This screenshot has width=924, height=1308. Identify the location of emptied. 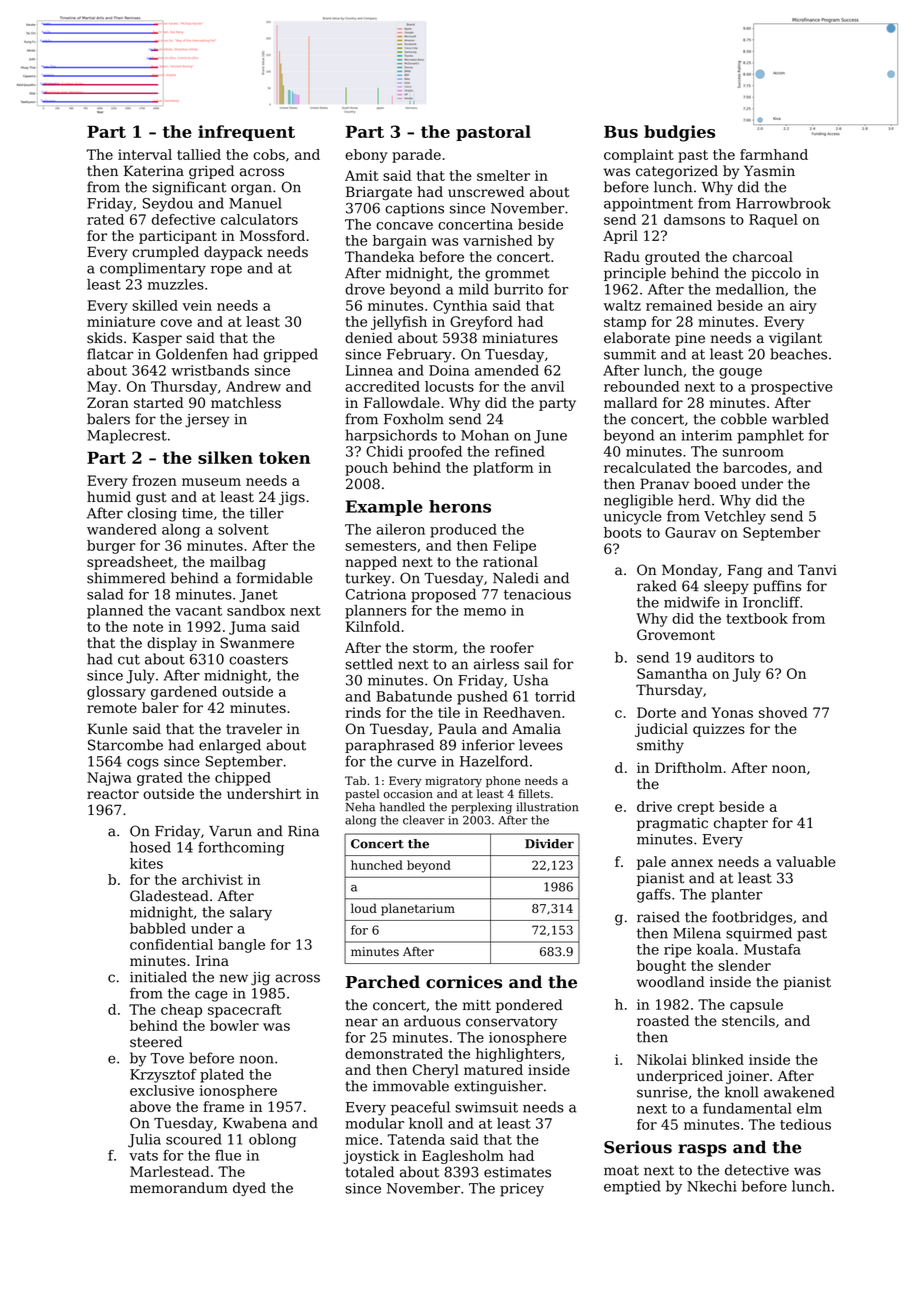
(632, 1187).
